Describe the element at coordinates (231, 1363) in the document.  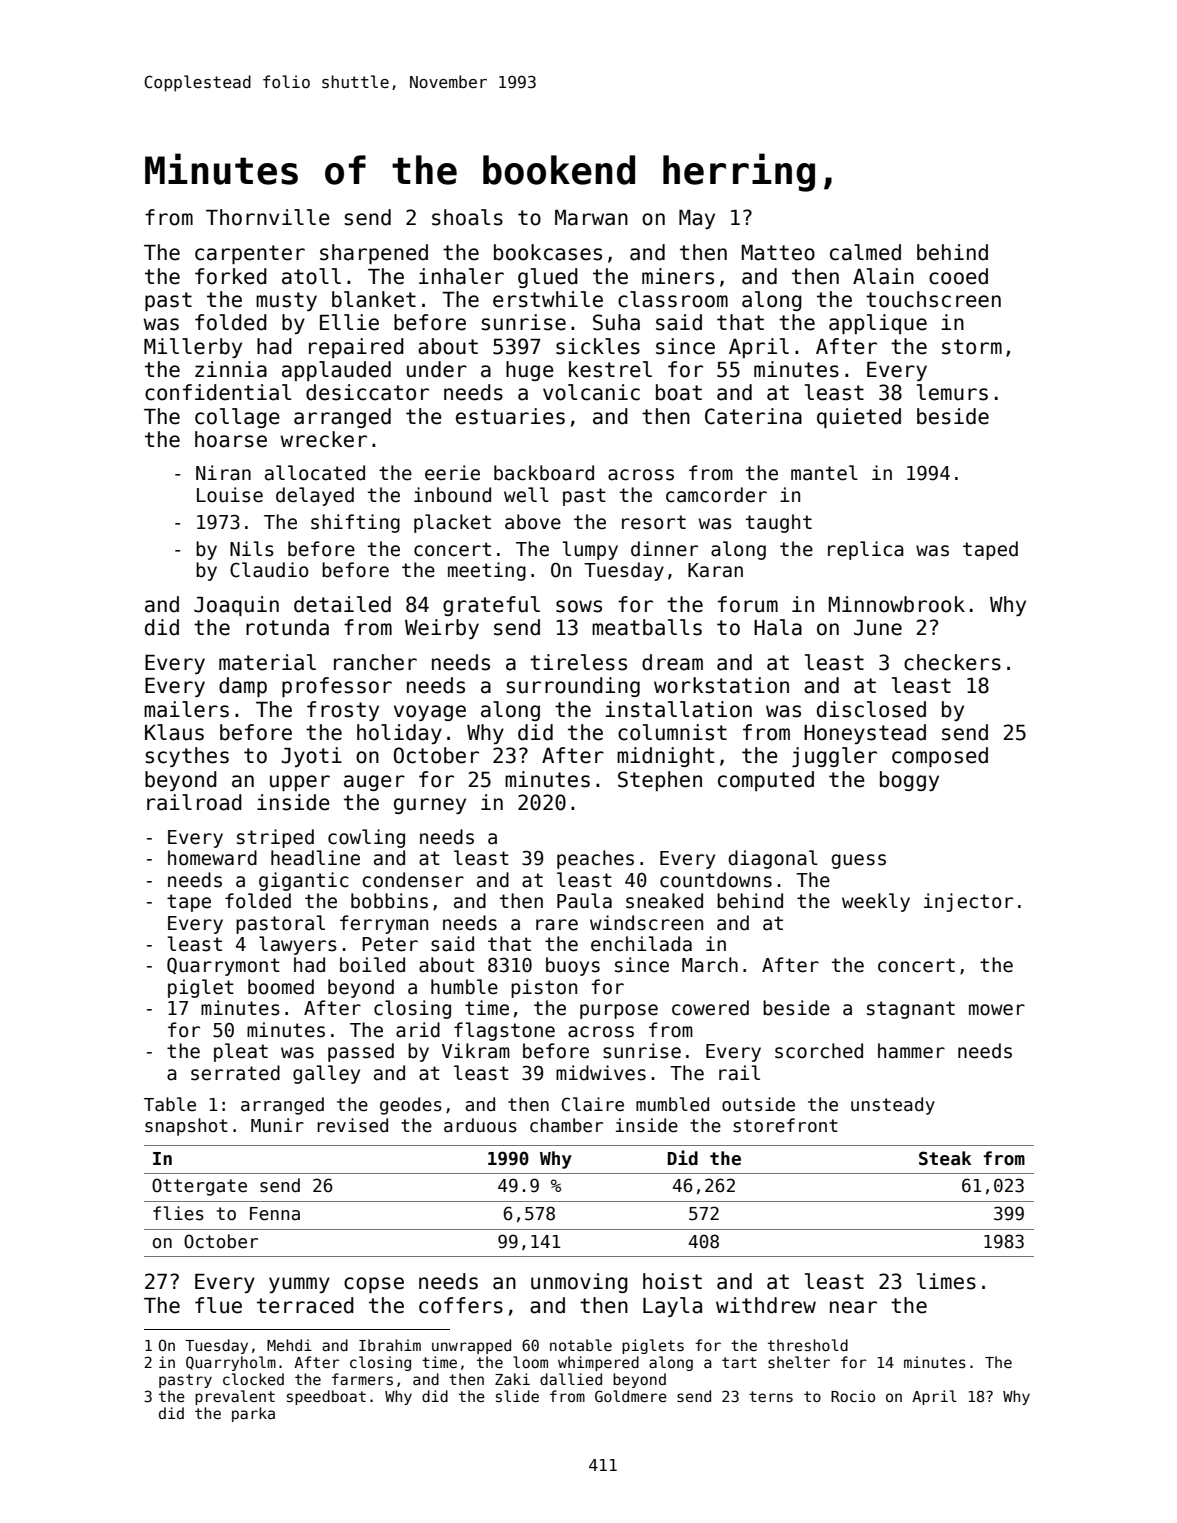
I see `Quarryholm` at that location.
